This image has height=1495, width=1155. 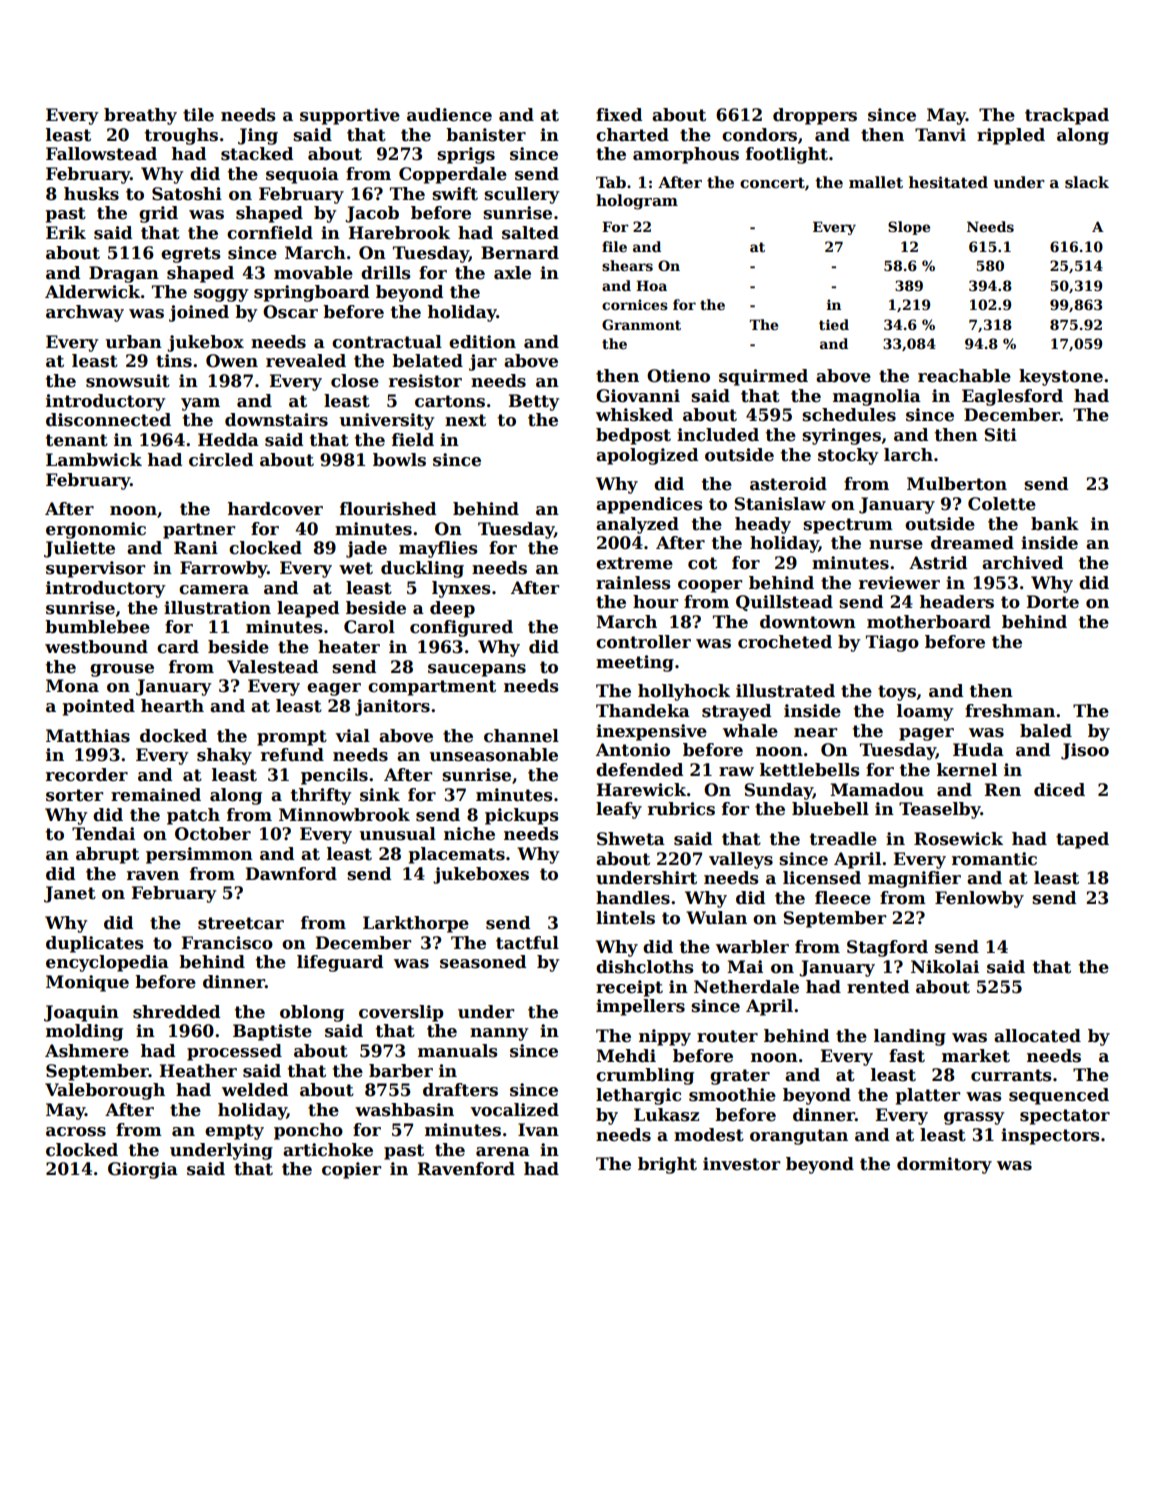 I want to click on cooper, so click(x=710, y=586).
